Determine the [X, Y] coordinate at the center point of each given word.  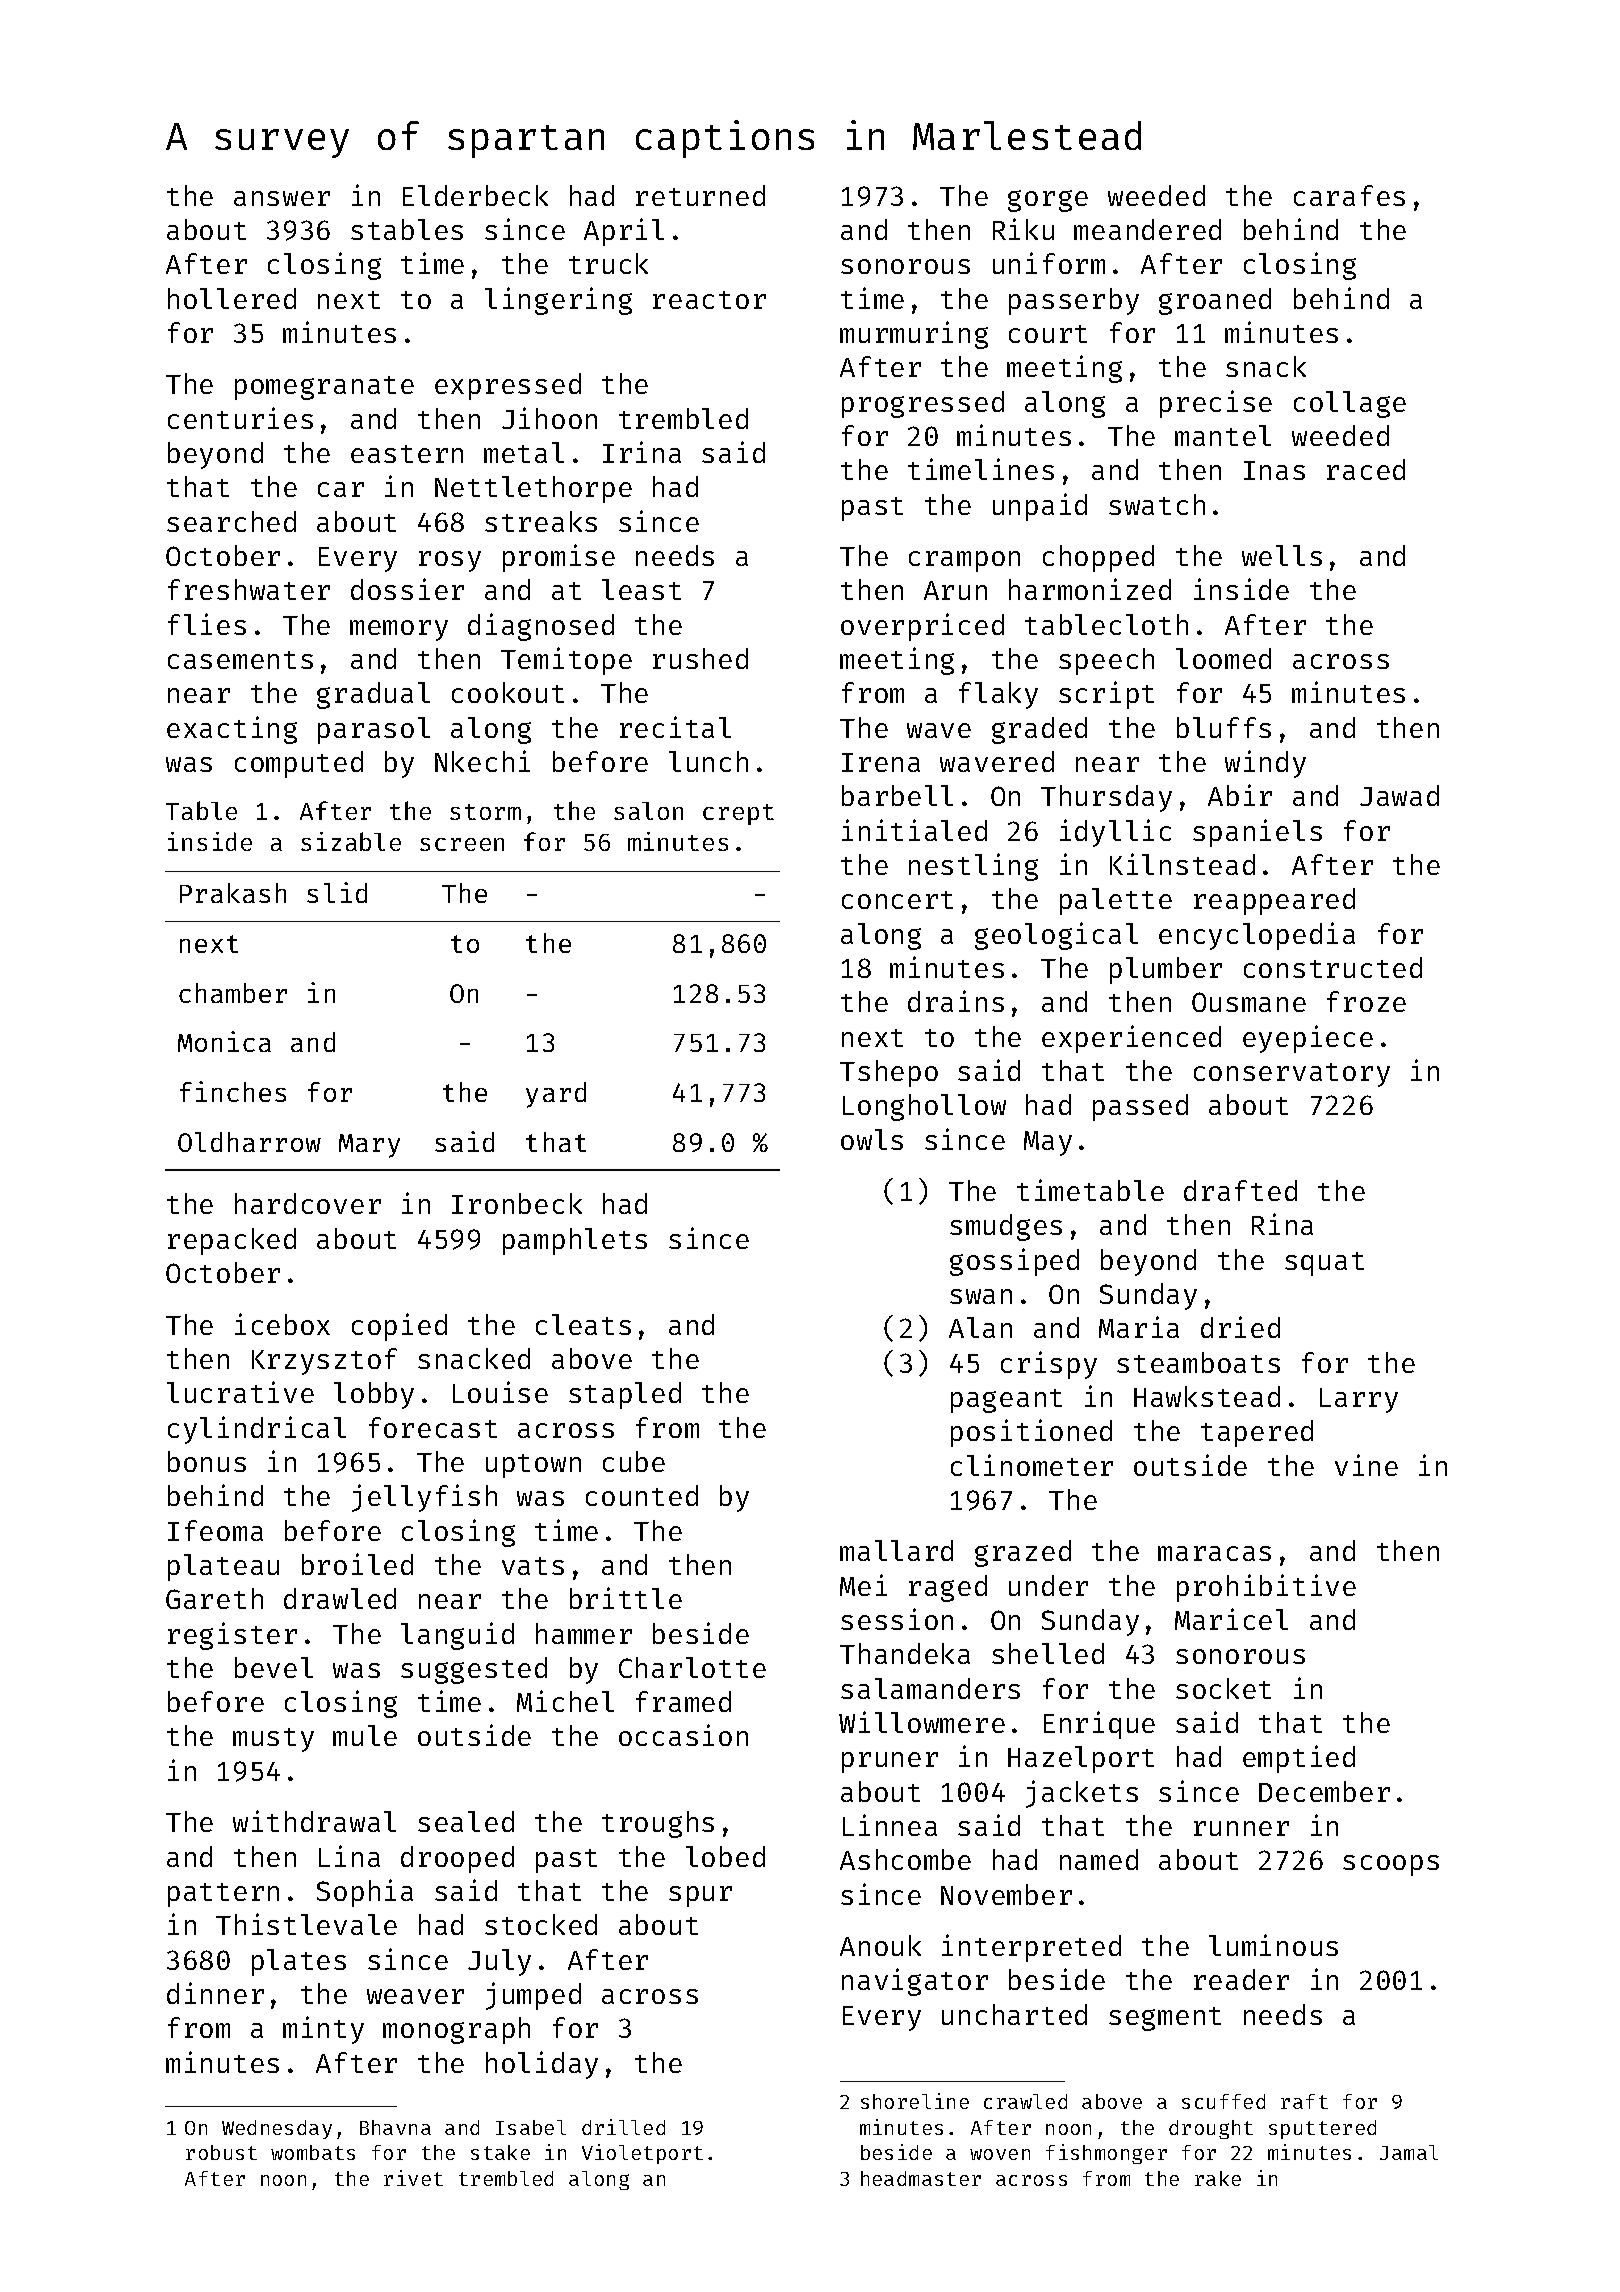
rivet [413, 2178]
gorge [1048, 201]
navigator [915, 1982]
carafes [1349, 195]
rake [1218, 2178]
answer [282, 198]
